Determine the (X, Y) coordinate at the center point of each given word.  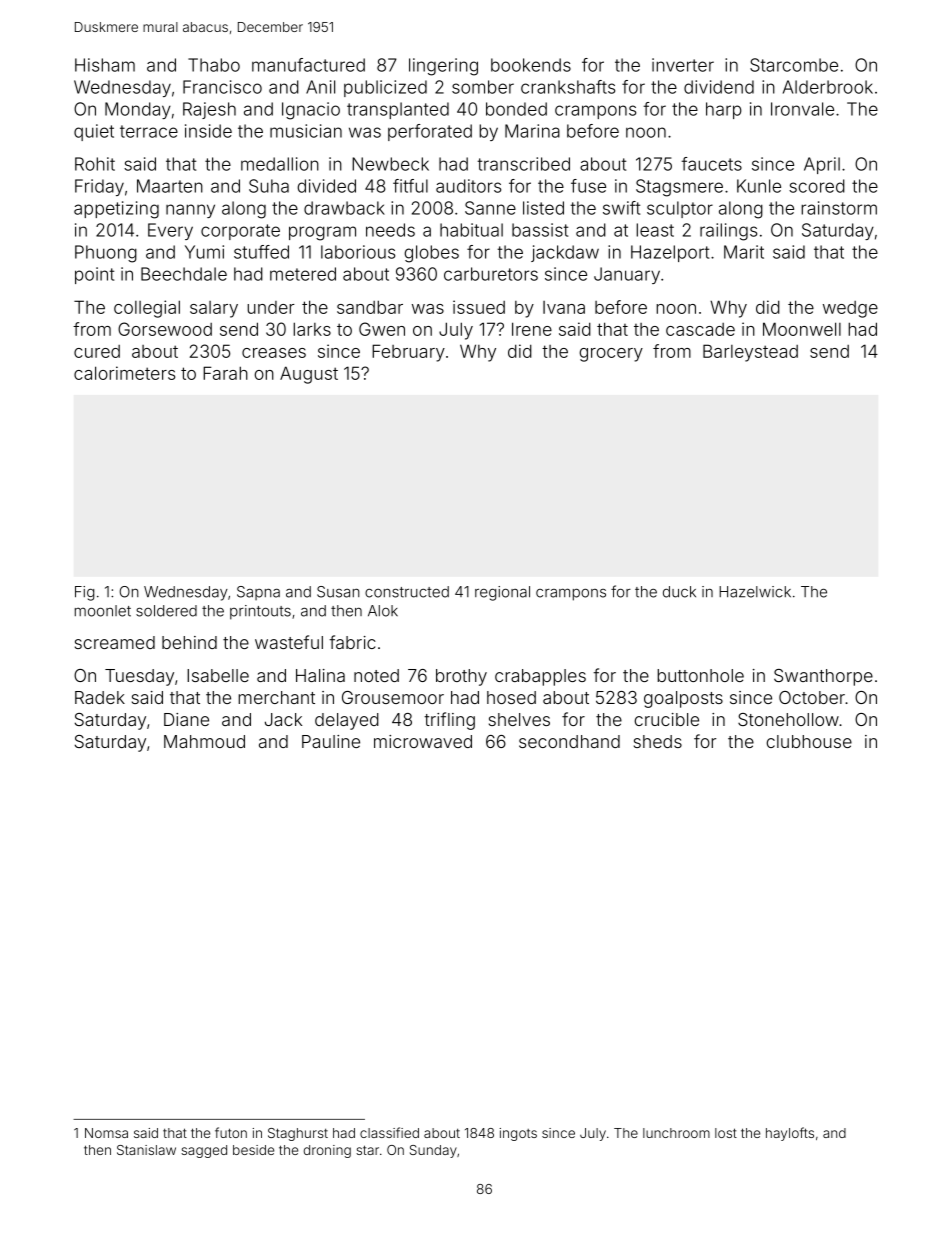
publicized (385, 88)
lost (726, 1133)
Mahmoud (204, 741)
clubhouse (809, 741)
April (822, 165)
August (309, 375)
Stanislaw (146, 1150)
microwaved (423, 741)
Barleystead (750, 353)
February (408, 353)
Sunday (433, 1151)
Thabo (214, 65)
